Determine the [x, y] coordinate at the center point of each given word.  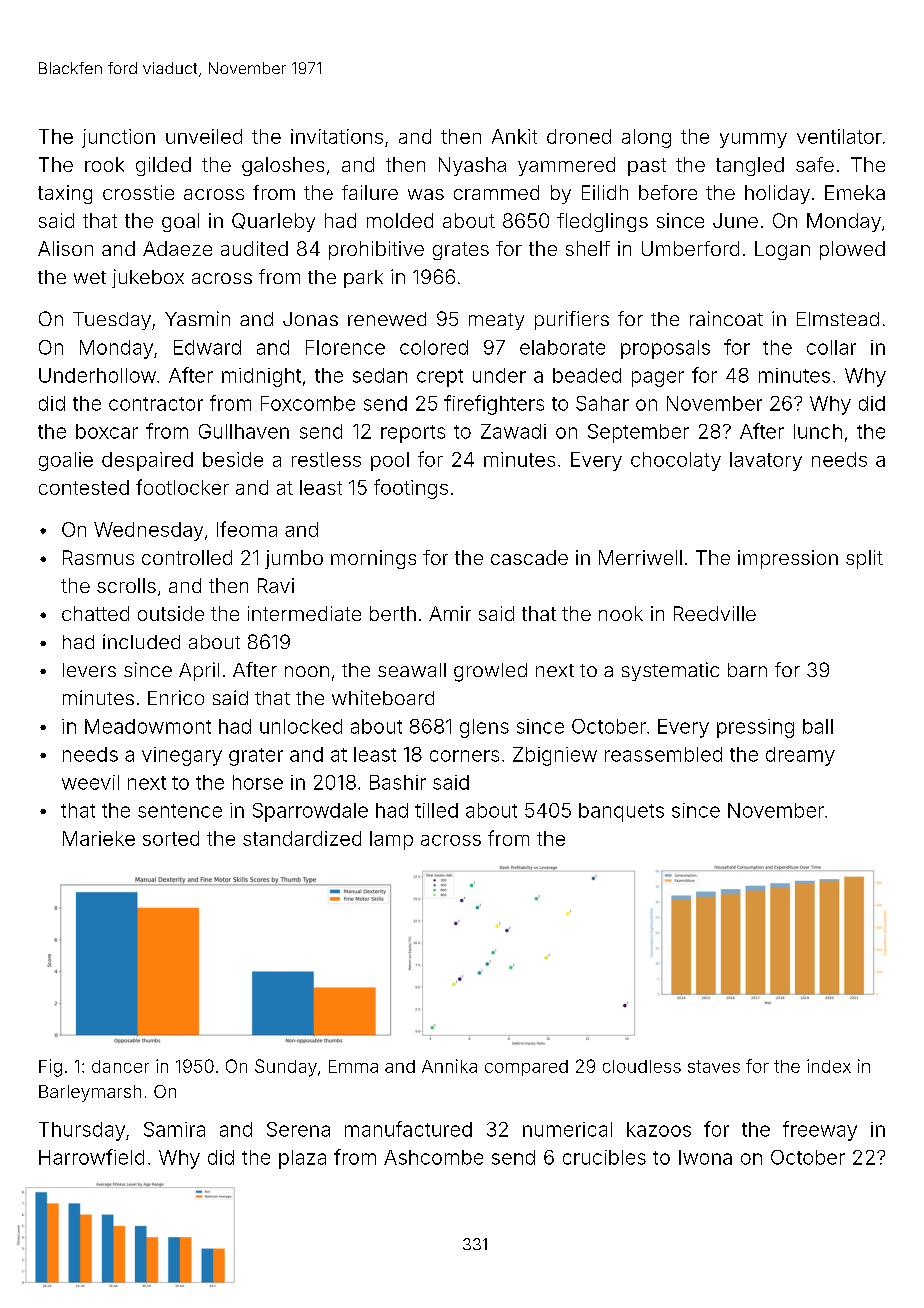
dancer [120, 1066]
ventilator [839, 136]
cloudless [642, 1066]
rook [104, 164]
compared [526, 1068]
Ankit [514, 136]
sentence [180, 811]
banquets [621, 812]
